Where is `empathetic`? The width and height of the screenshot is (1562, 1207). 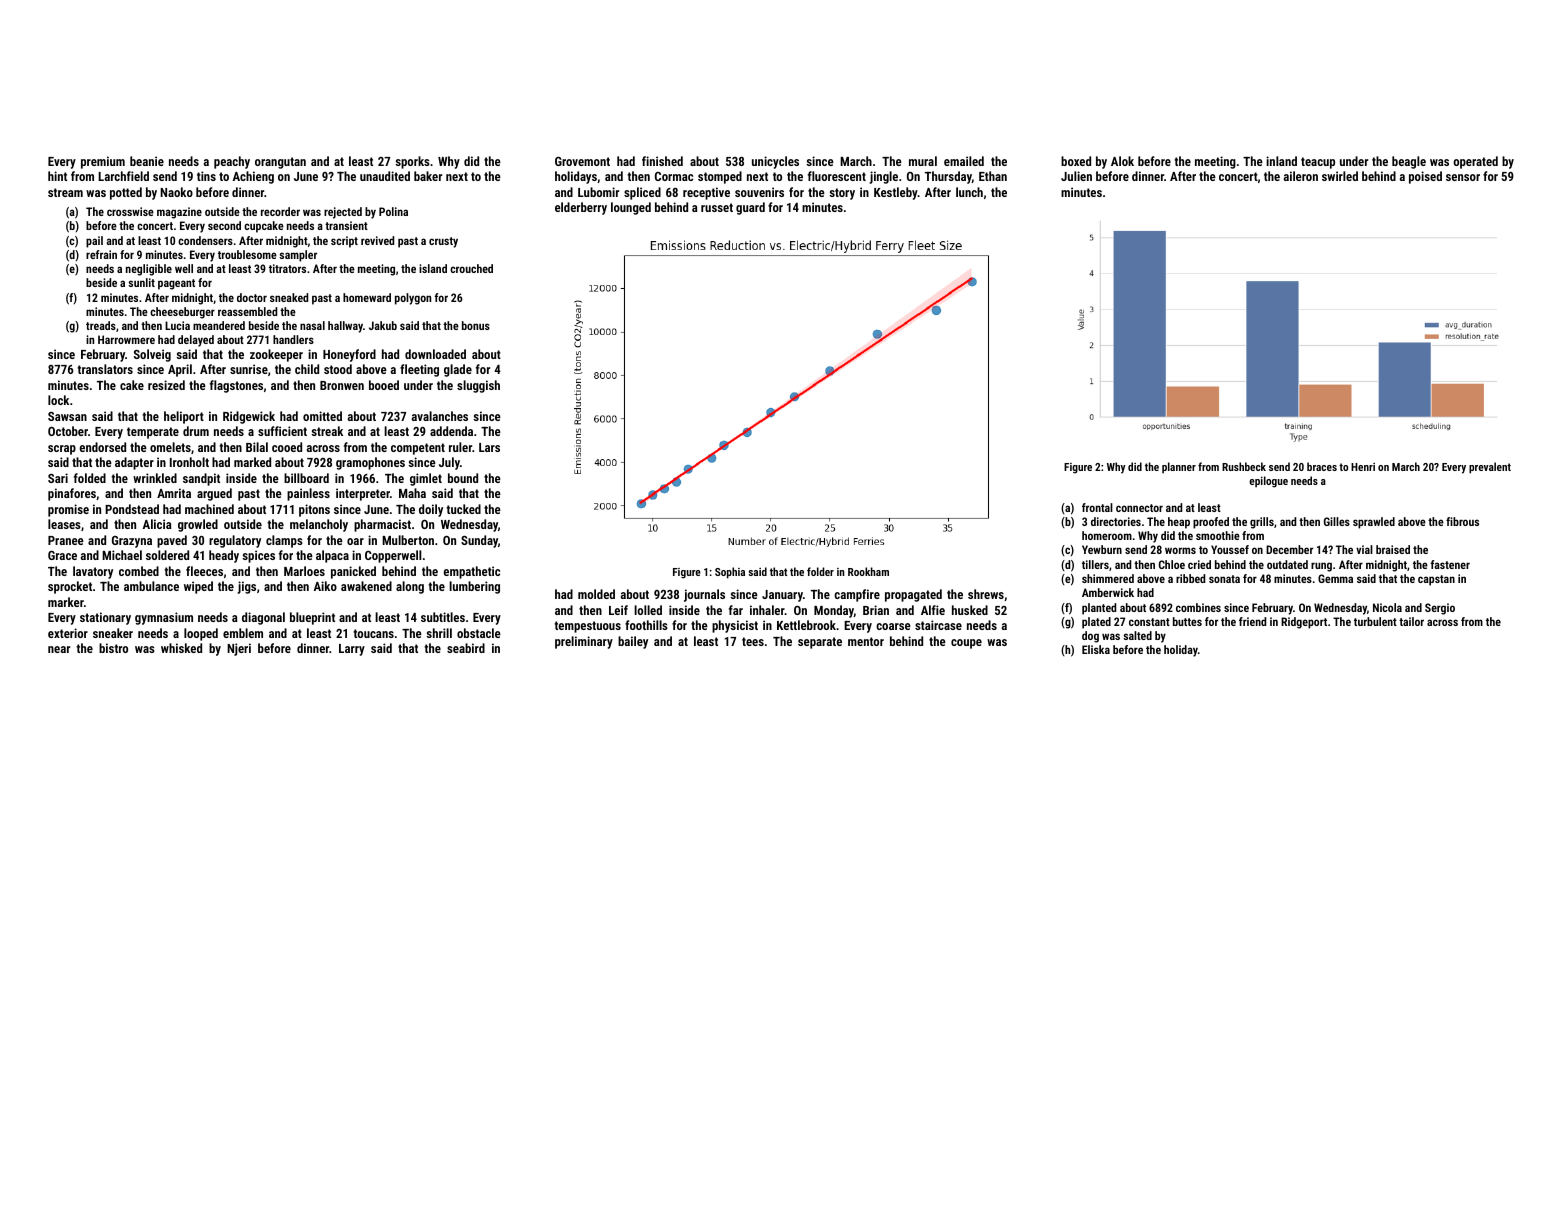 empathetic is located at coordinates (472, 572).
